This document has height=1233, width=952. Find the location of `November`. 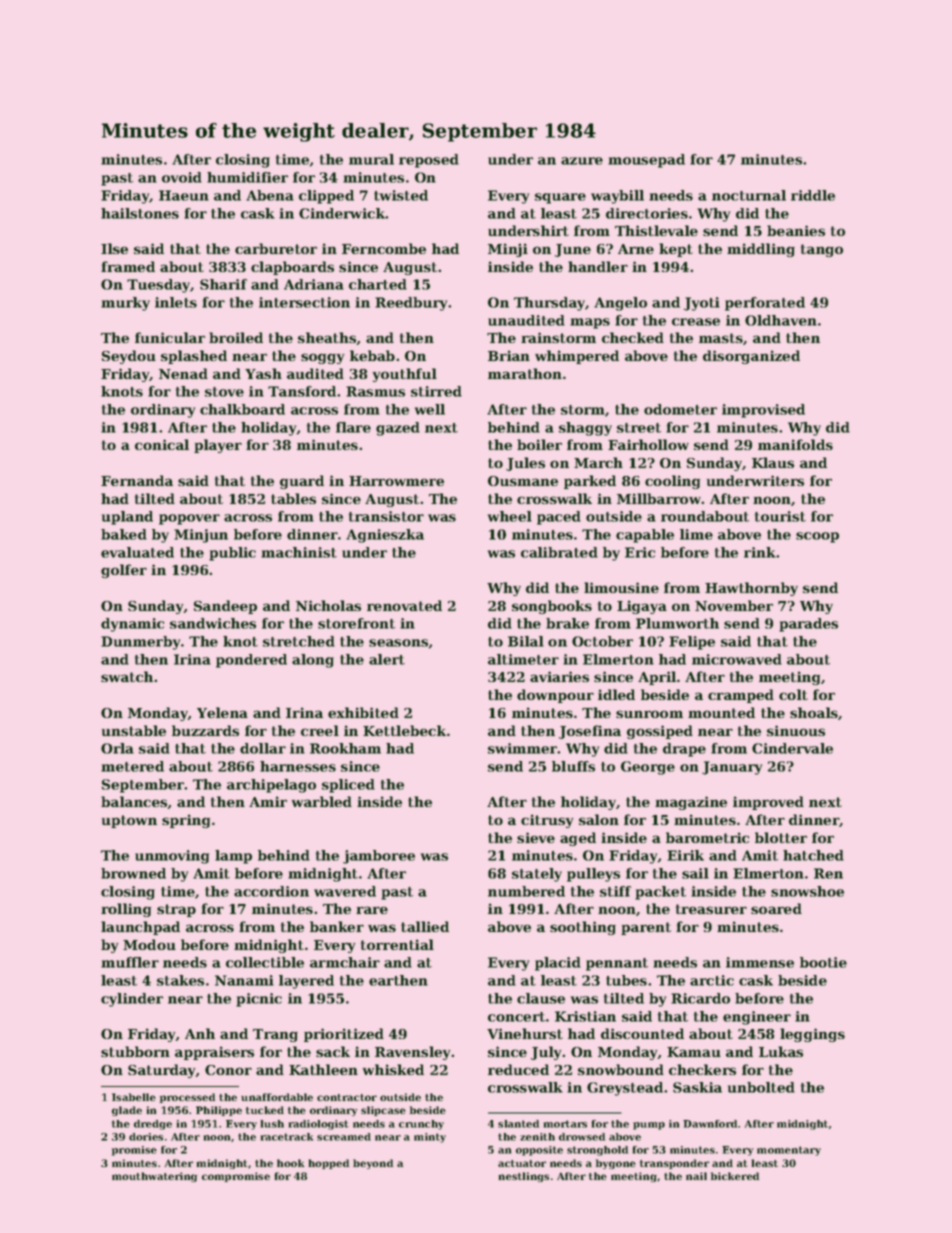

November is located at coordinates (734, 605).
